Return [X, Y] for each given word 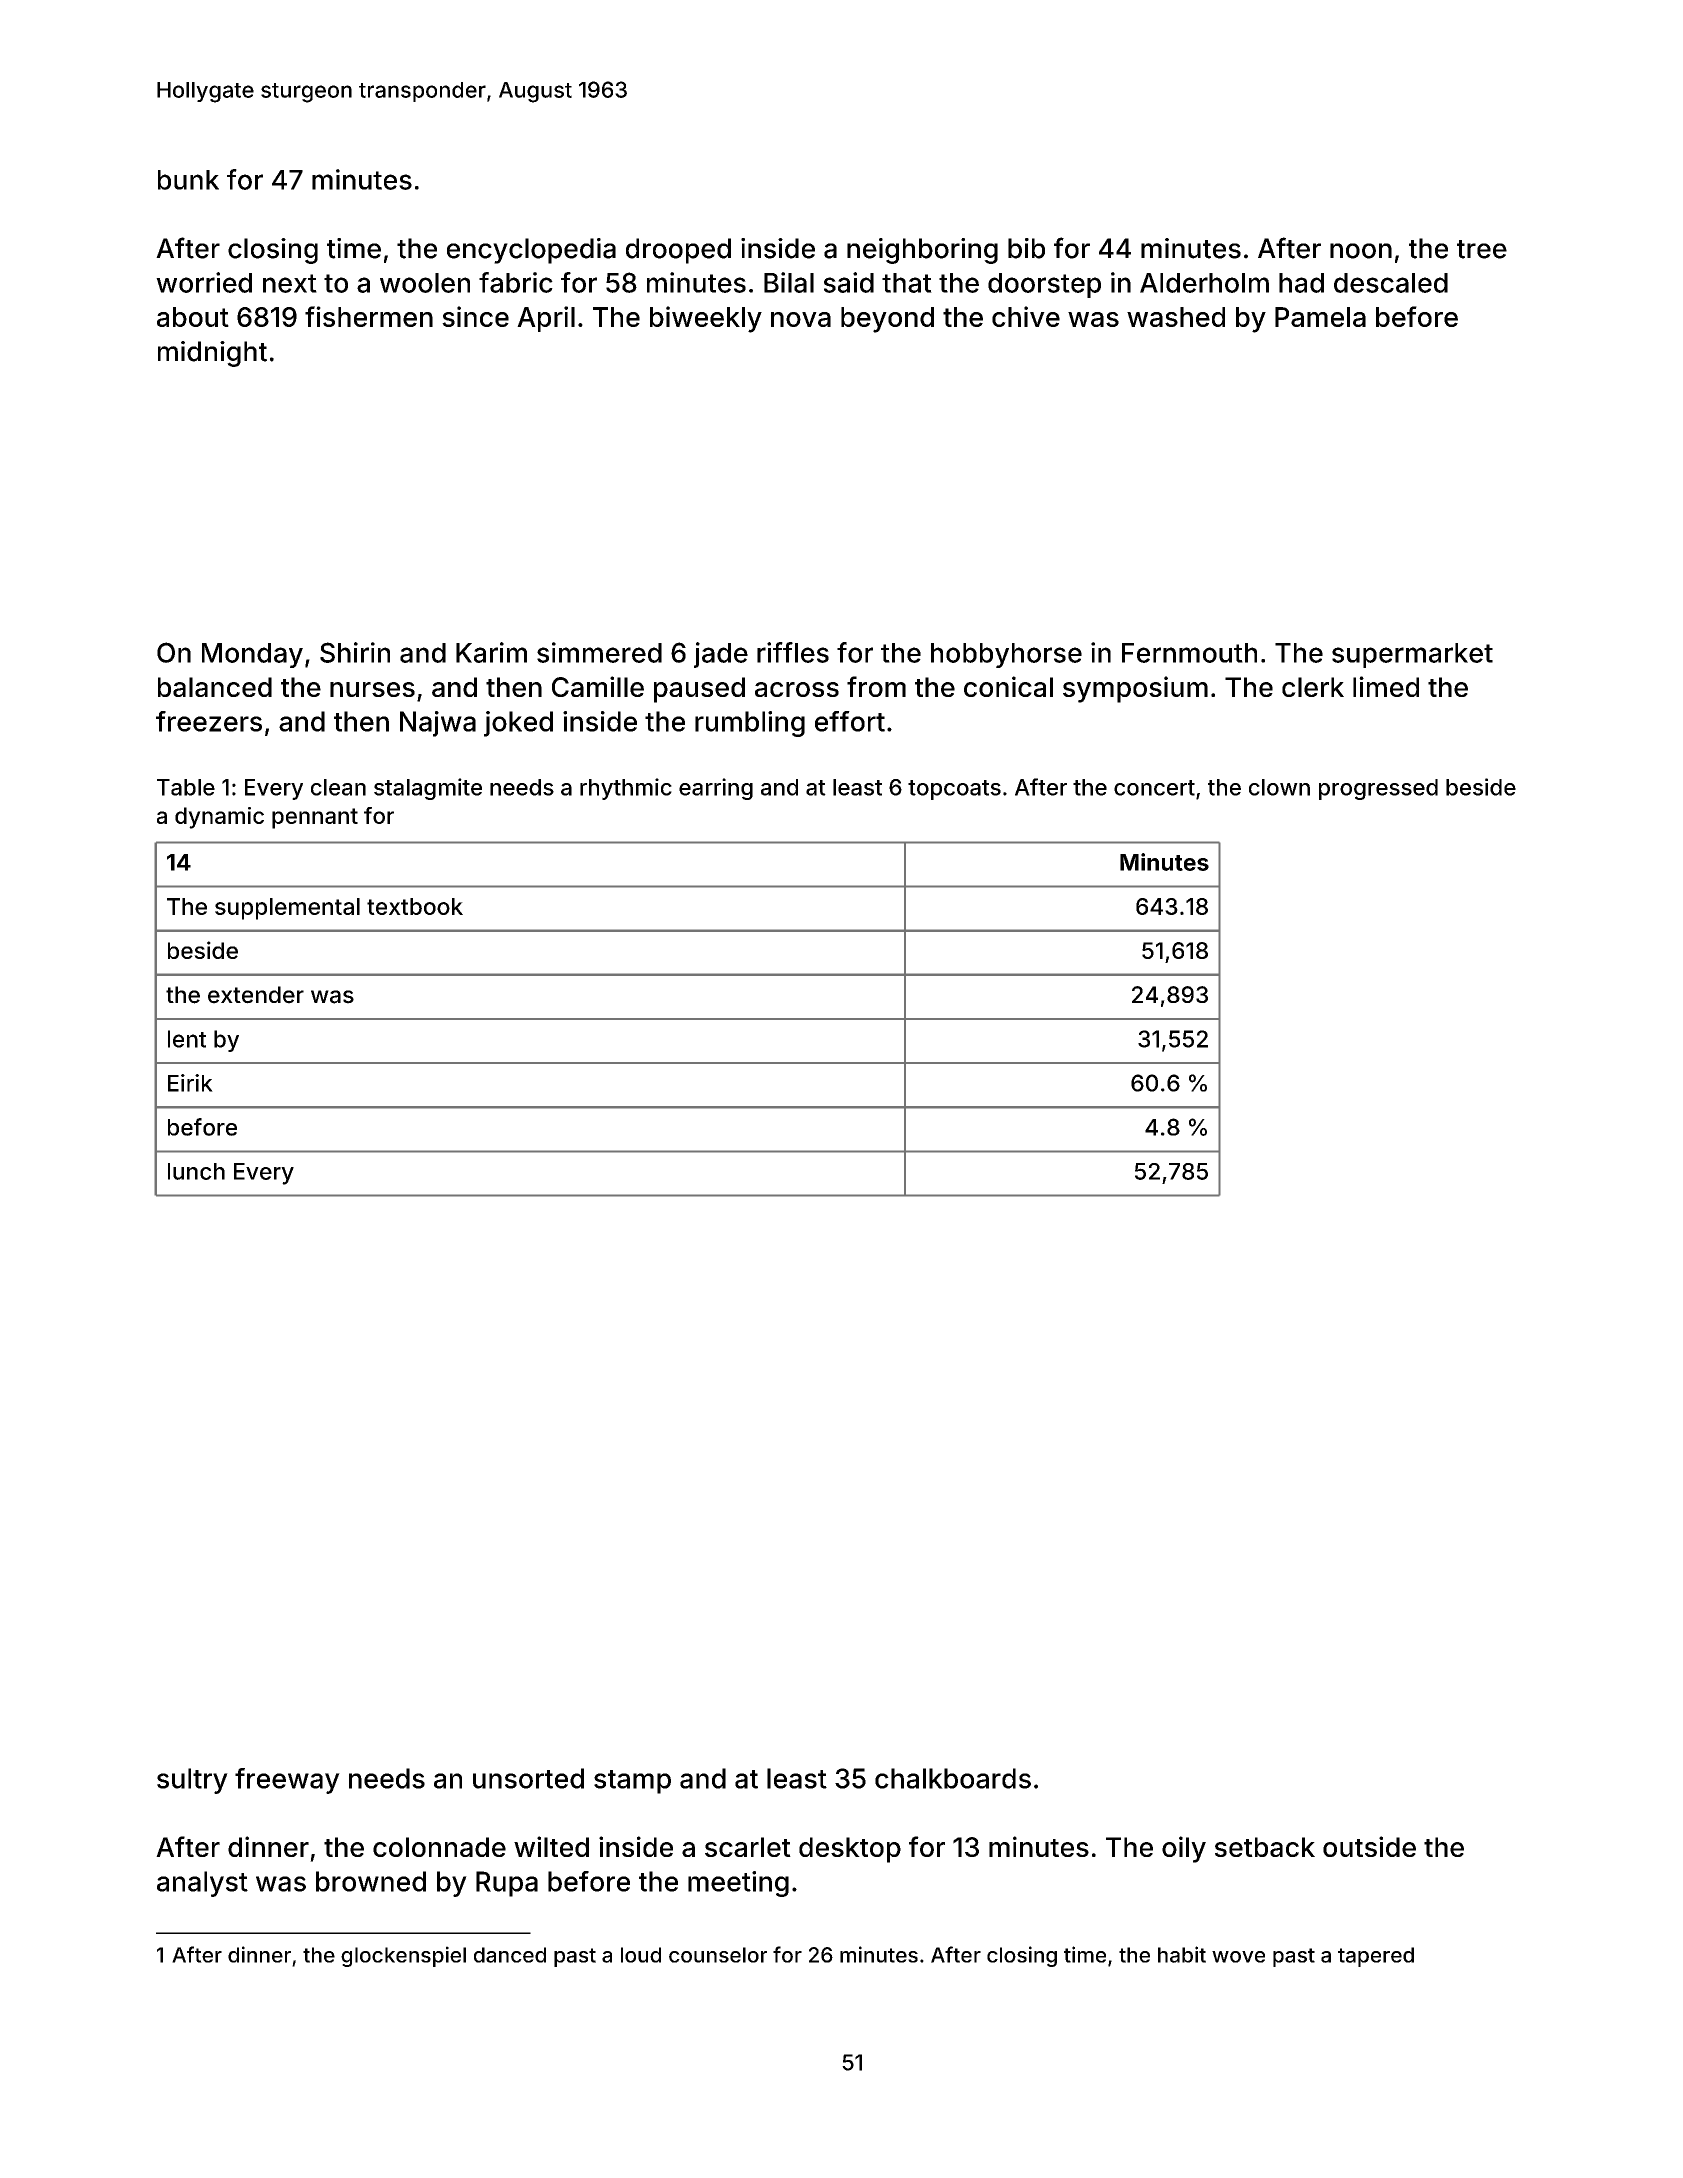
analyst [202, 1884]
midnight [212, 354]
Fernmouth [1189, 653]
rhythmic [626, 789]
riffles [793, 652]
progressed [1378, 789]
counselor [718, 1955]
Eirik [190, 1083]
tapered [1376, 1957]
